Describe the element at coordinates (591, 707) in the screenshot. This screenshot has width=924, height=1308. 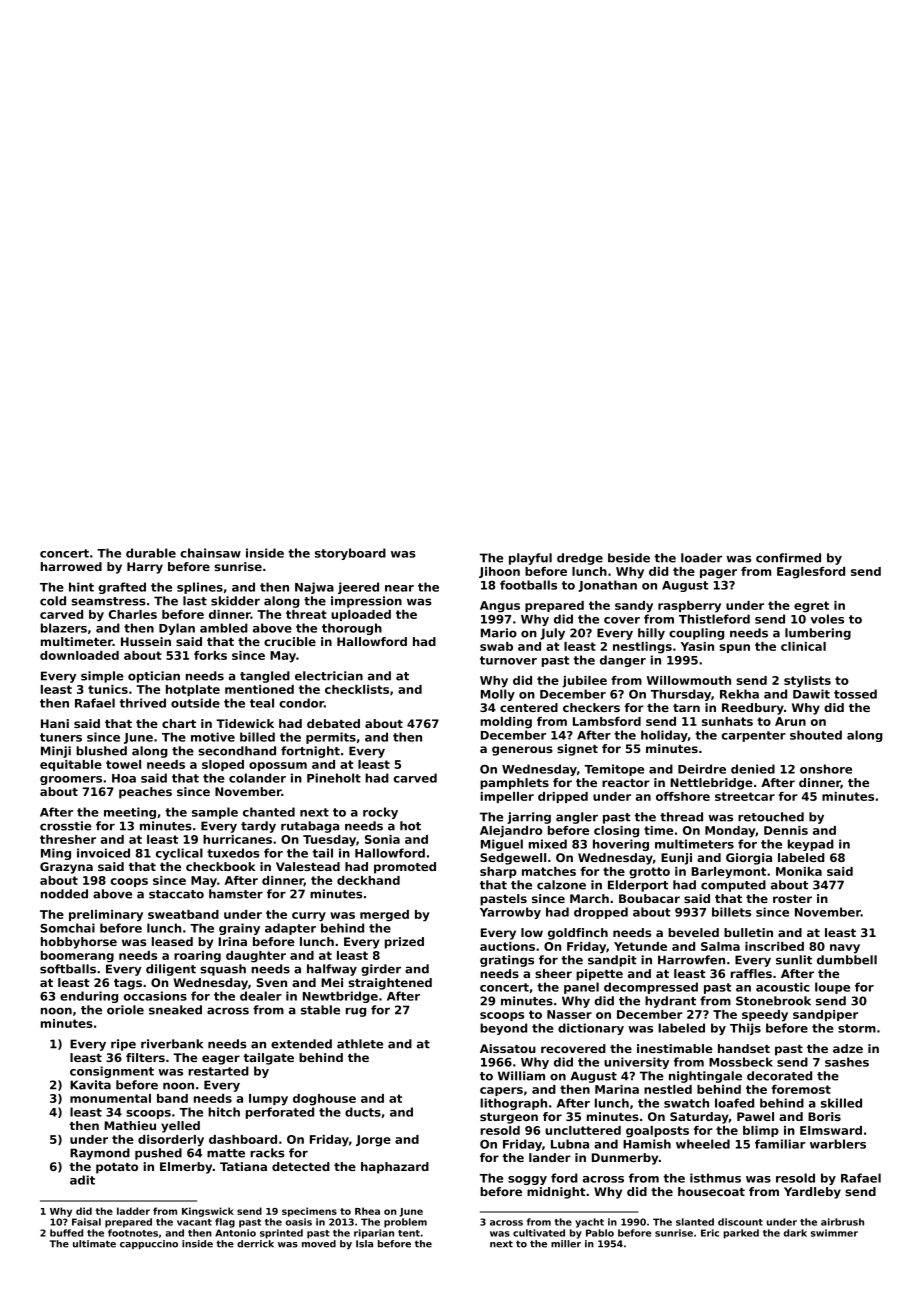
I see `checkers` at that location.
